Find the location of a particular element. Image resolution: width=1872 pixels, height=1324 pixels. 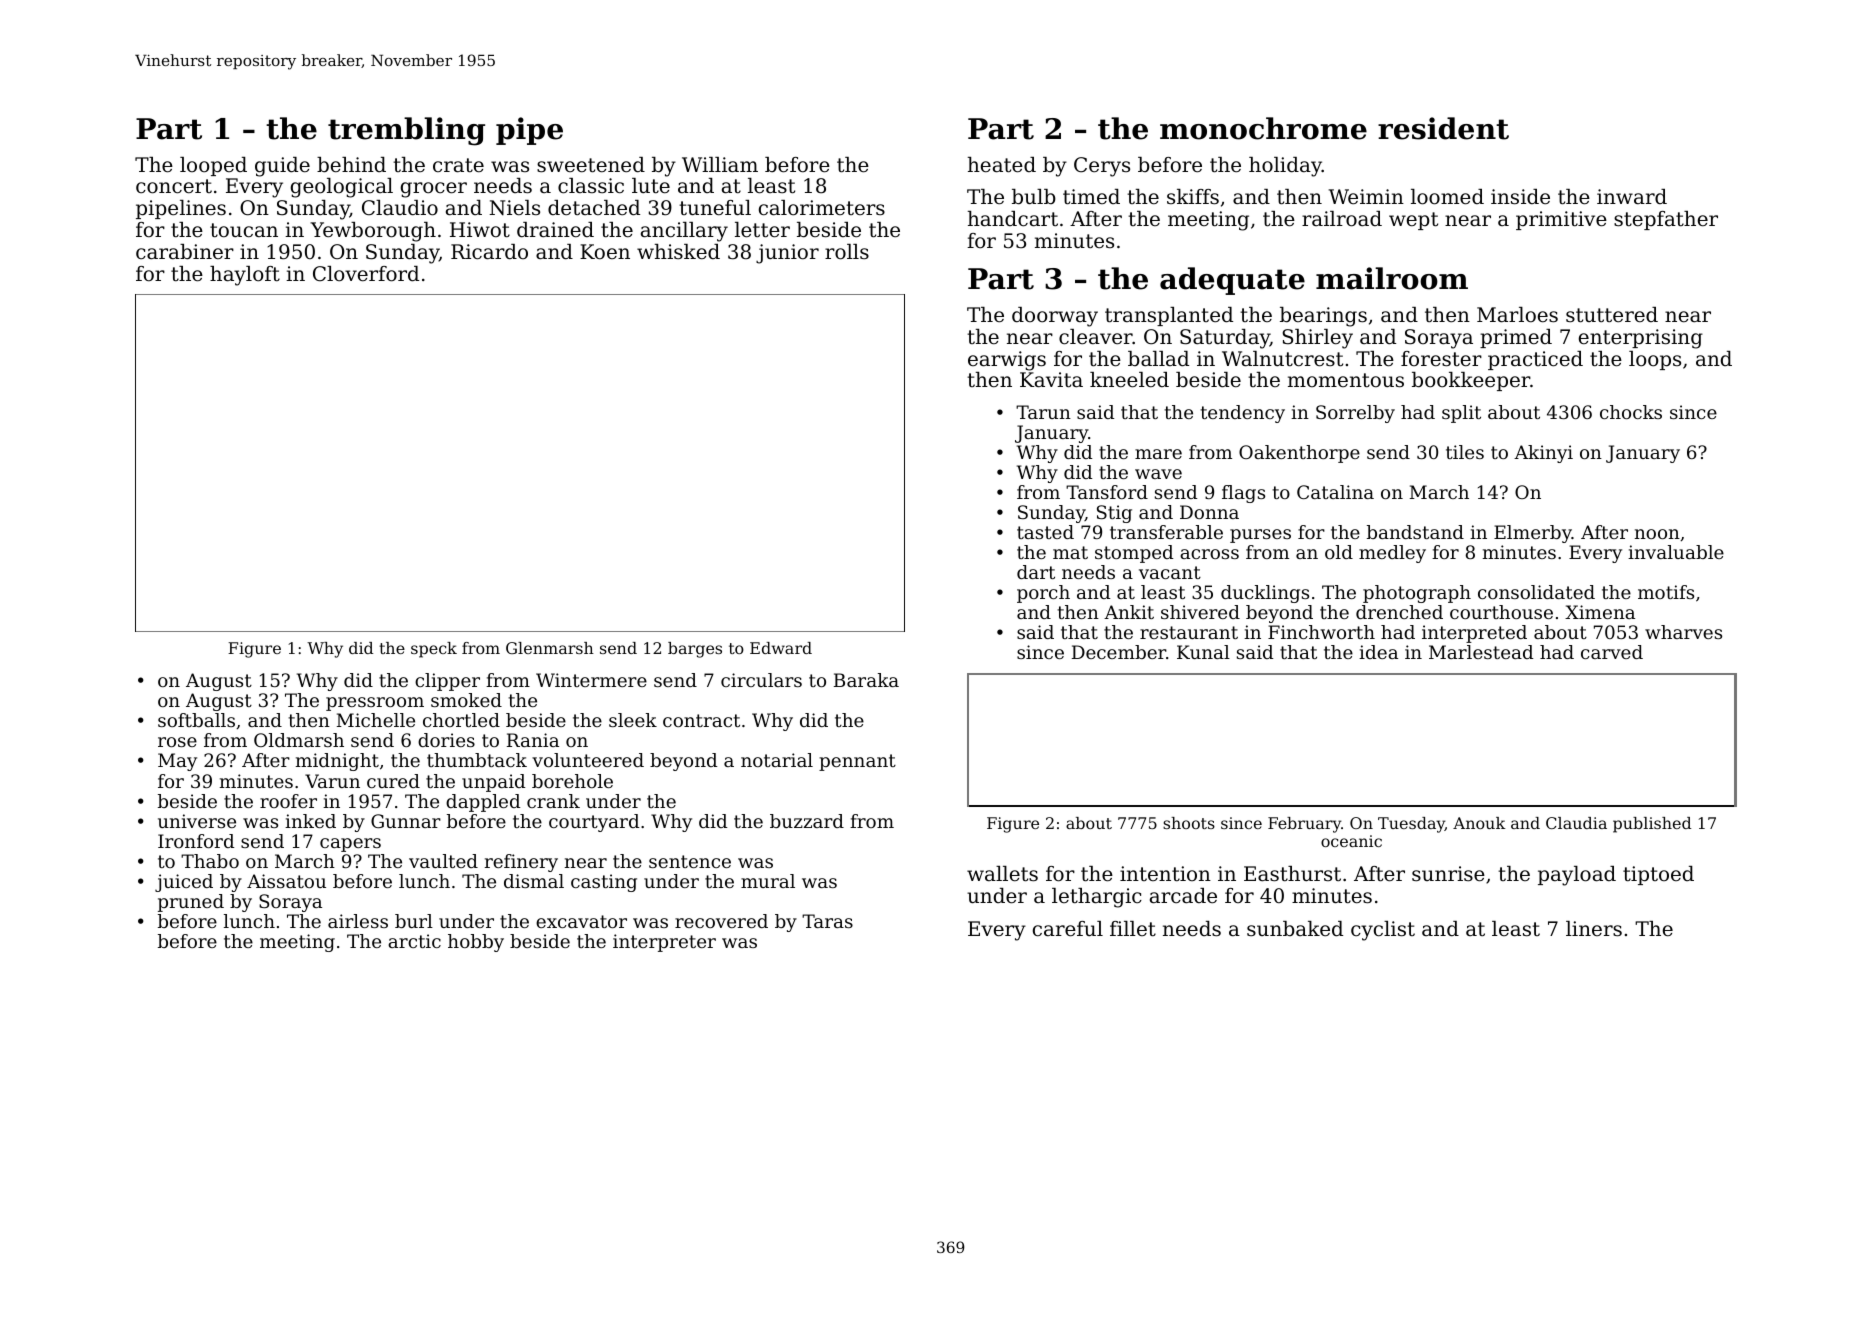

interpreter is located at coordinates (664, 943).
